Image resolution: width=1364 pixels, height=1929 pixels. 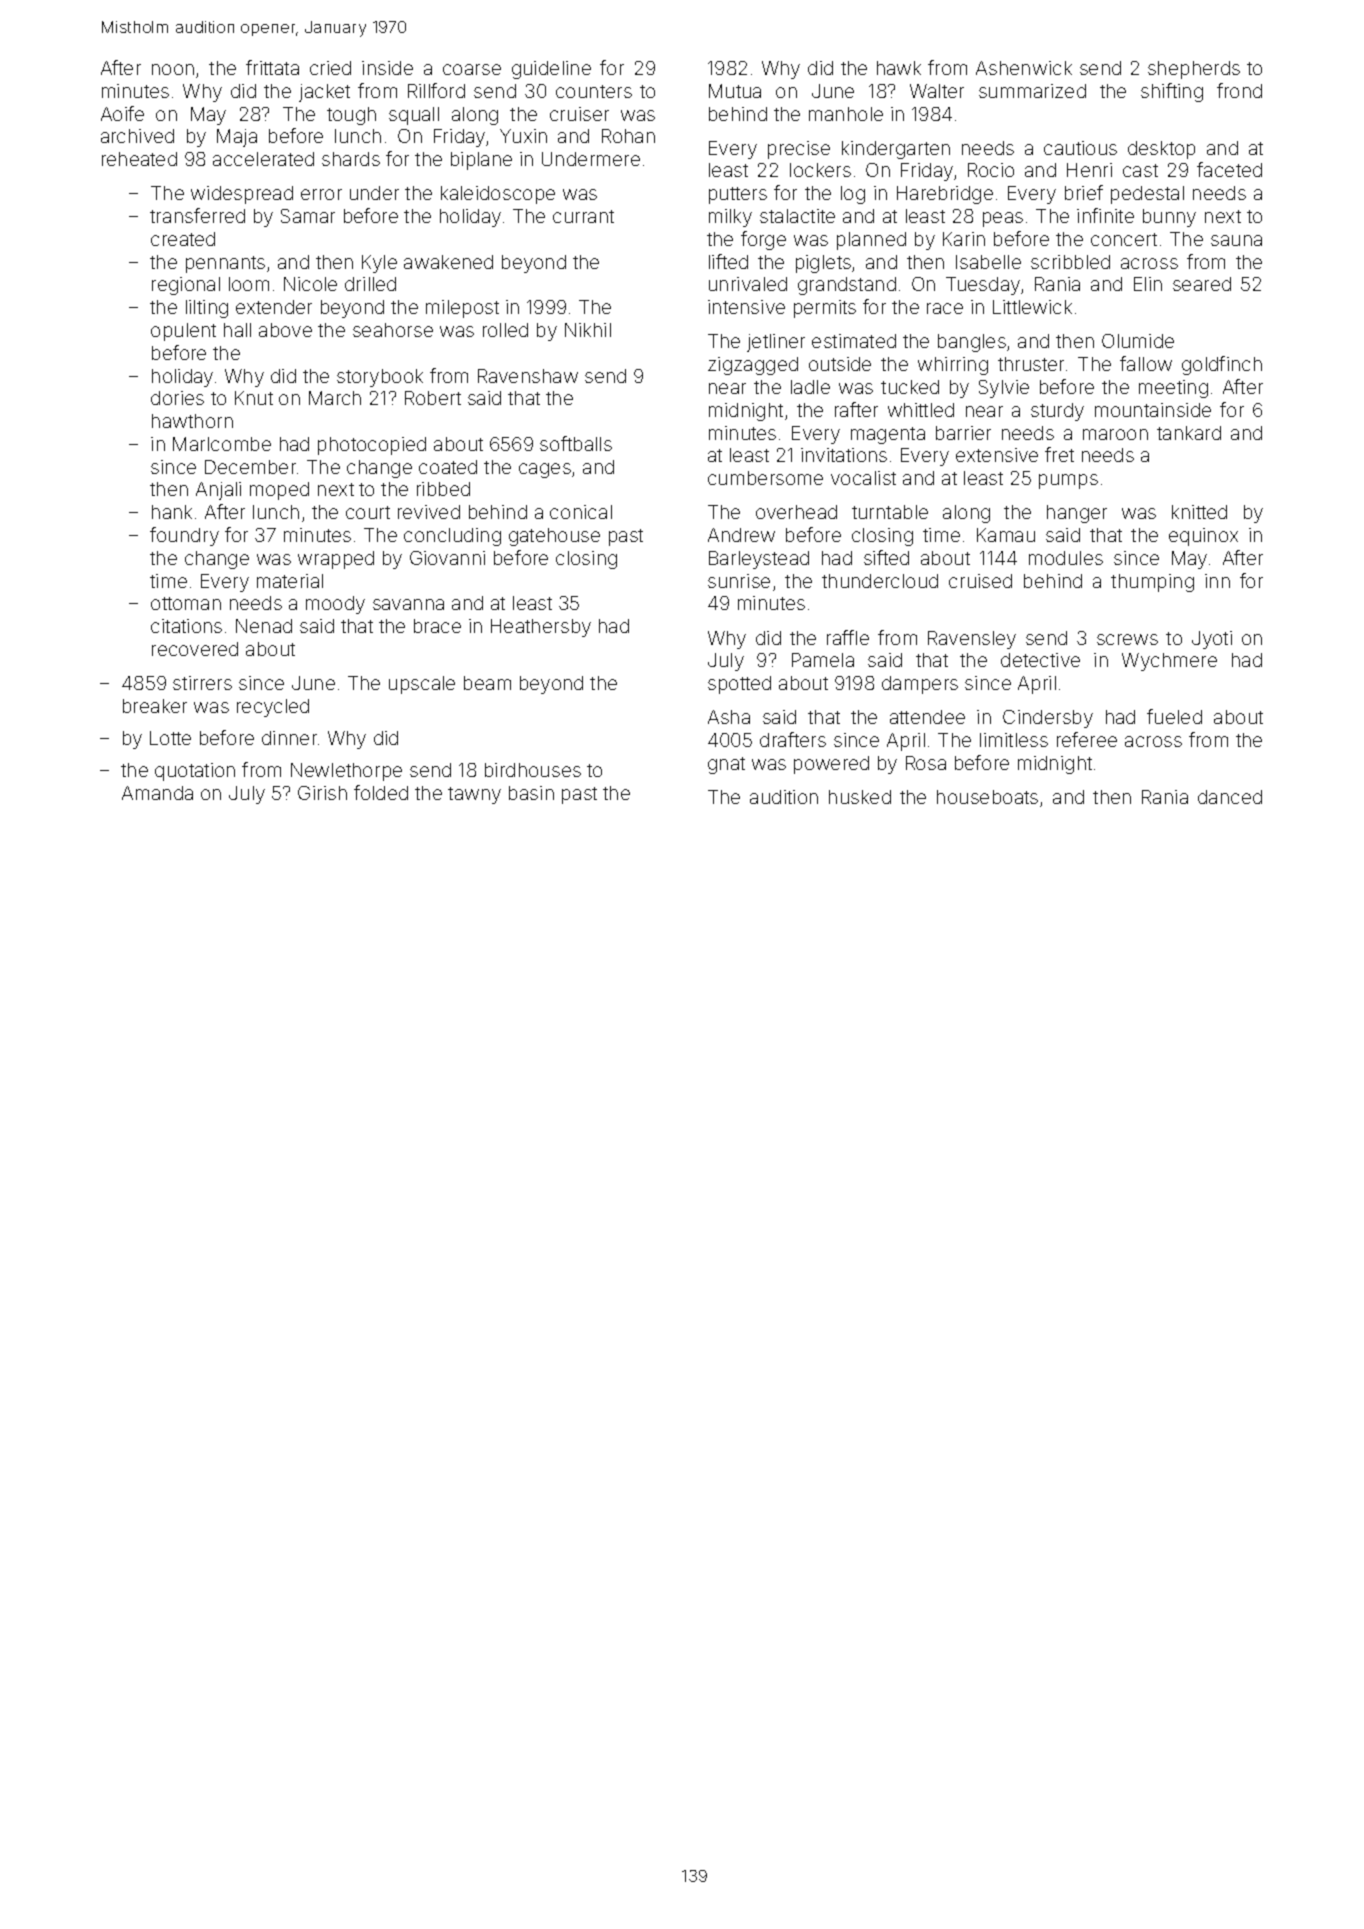 What do you see at coordinates (1202, 284) in the screenshot?
I see `seared` at bounding box center [1202, 284].
